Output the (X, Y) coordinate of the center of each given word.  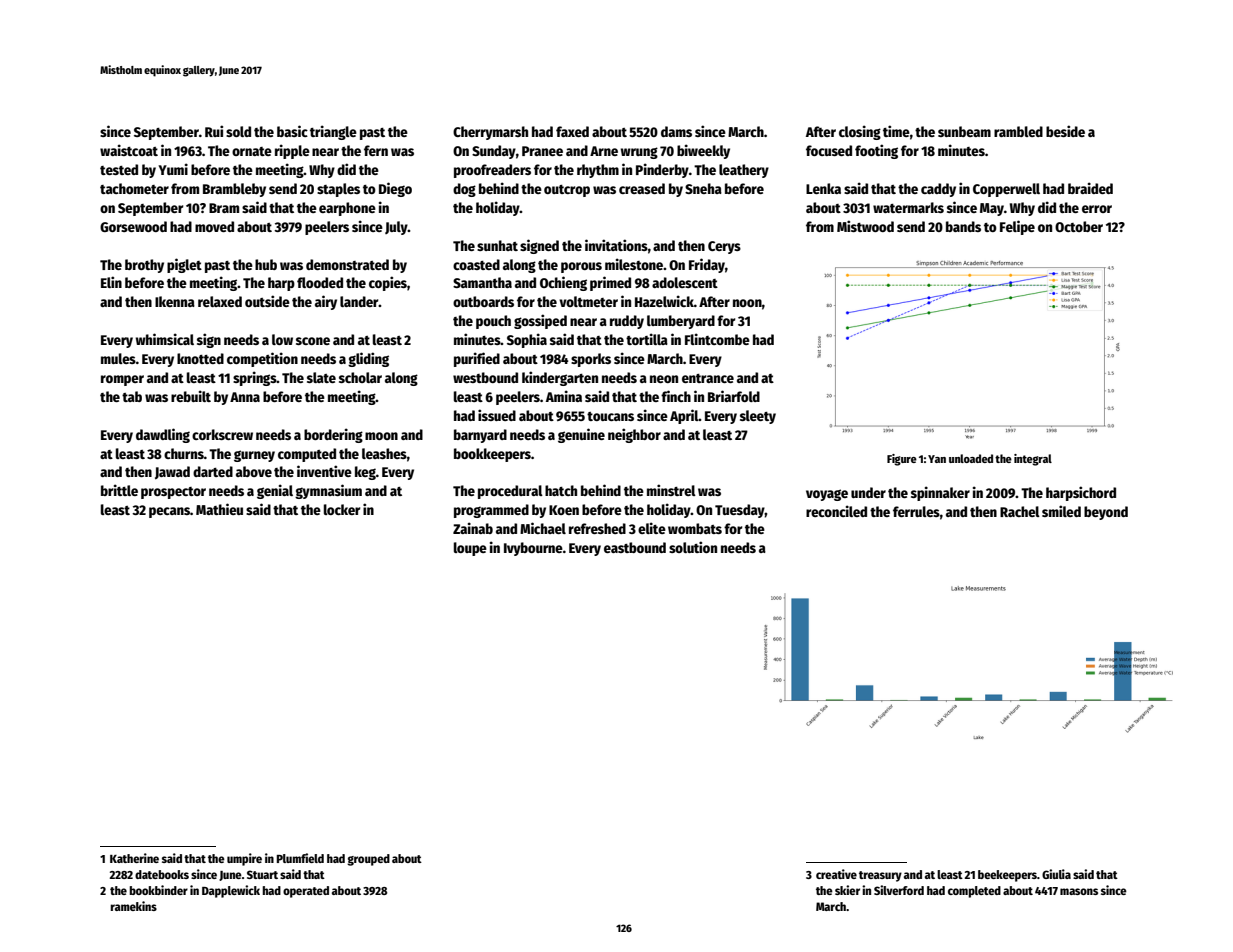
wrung (639, 153)
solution (693, 547)
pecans (169, 512)
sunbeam (964, 131)
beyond (1106, 513)
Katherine (134, 858)
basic (292, 131)
